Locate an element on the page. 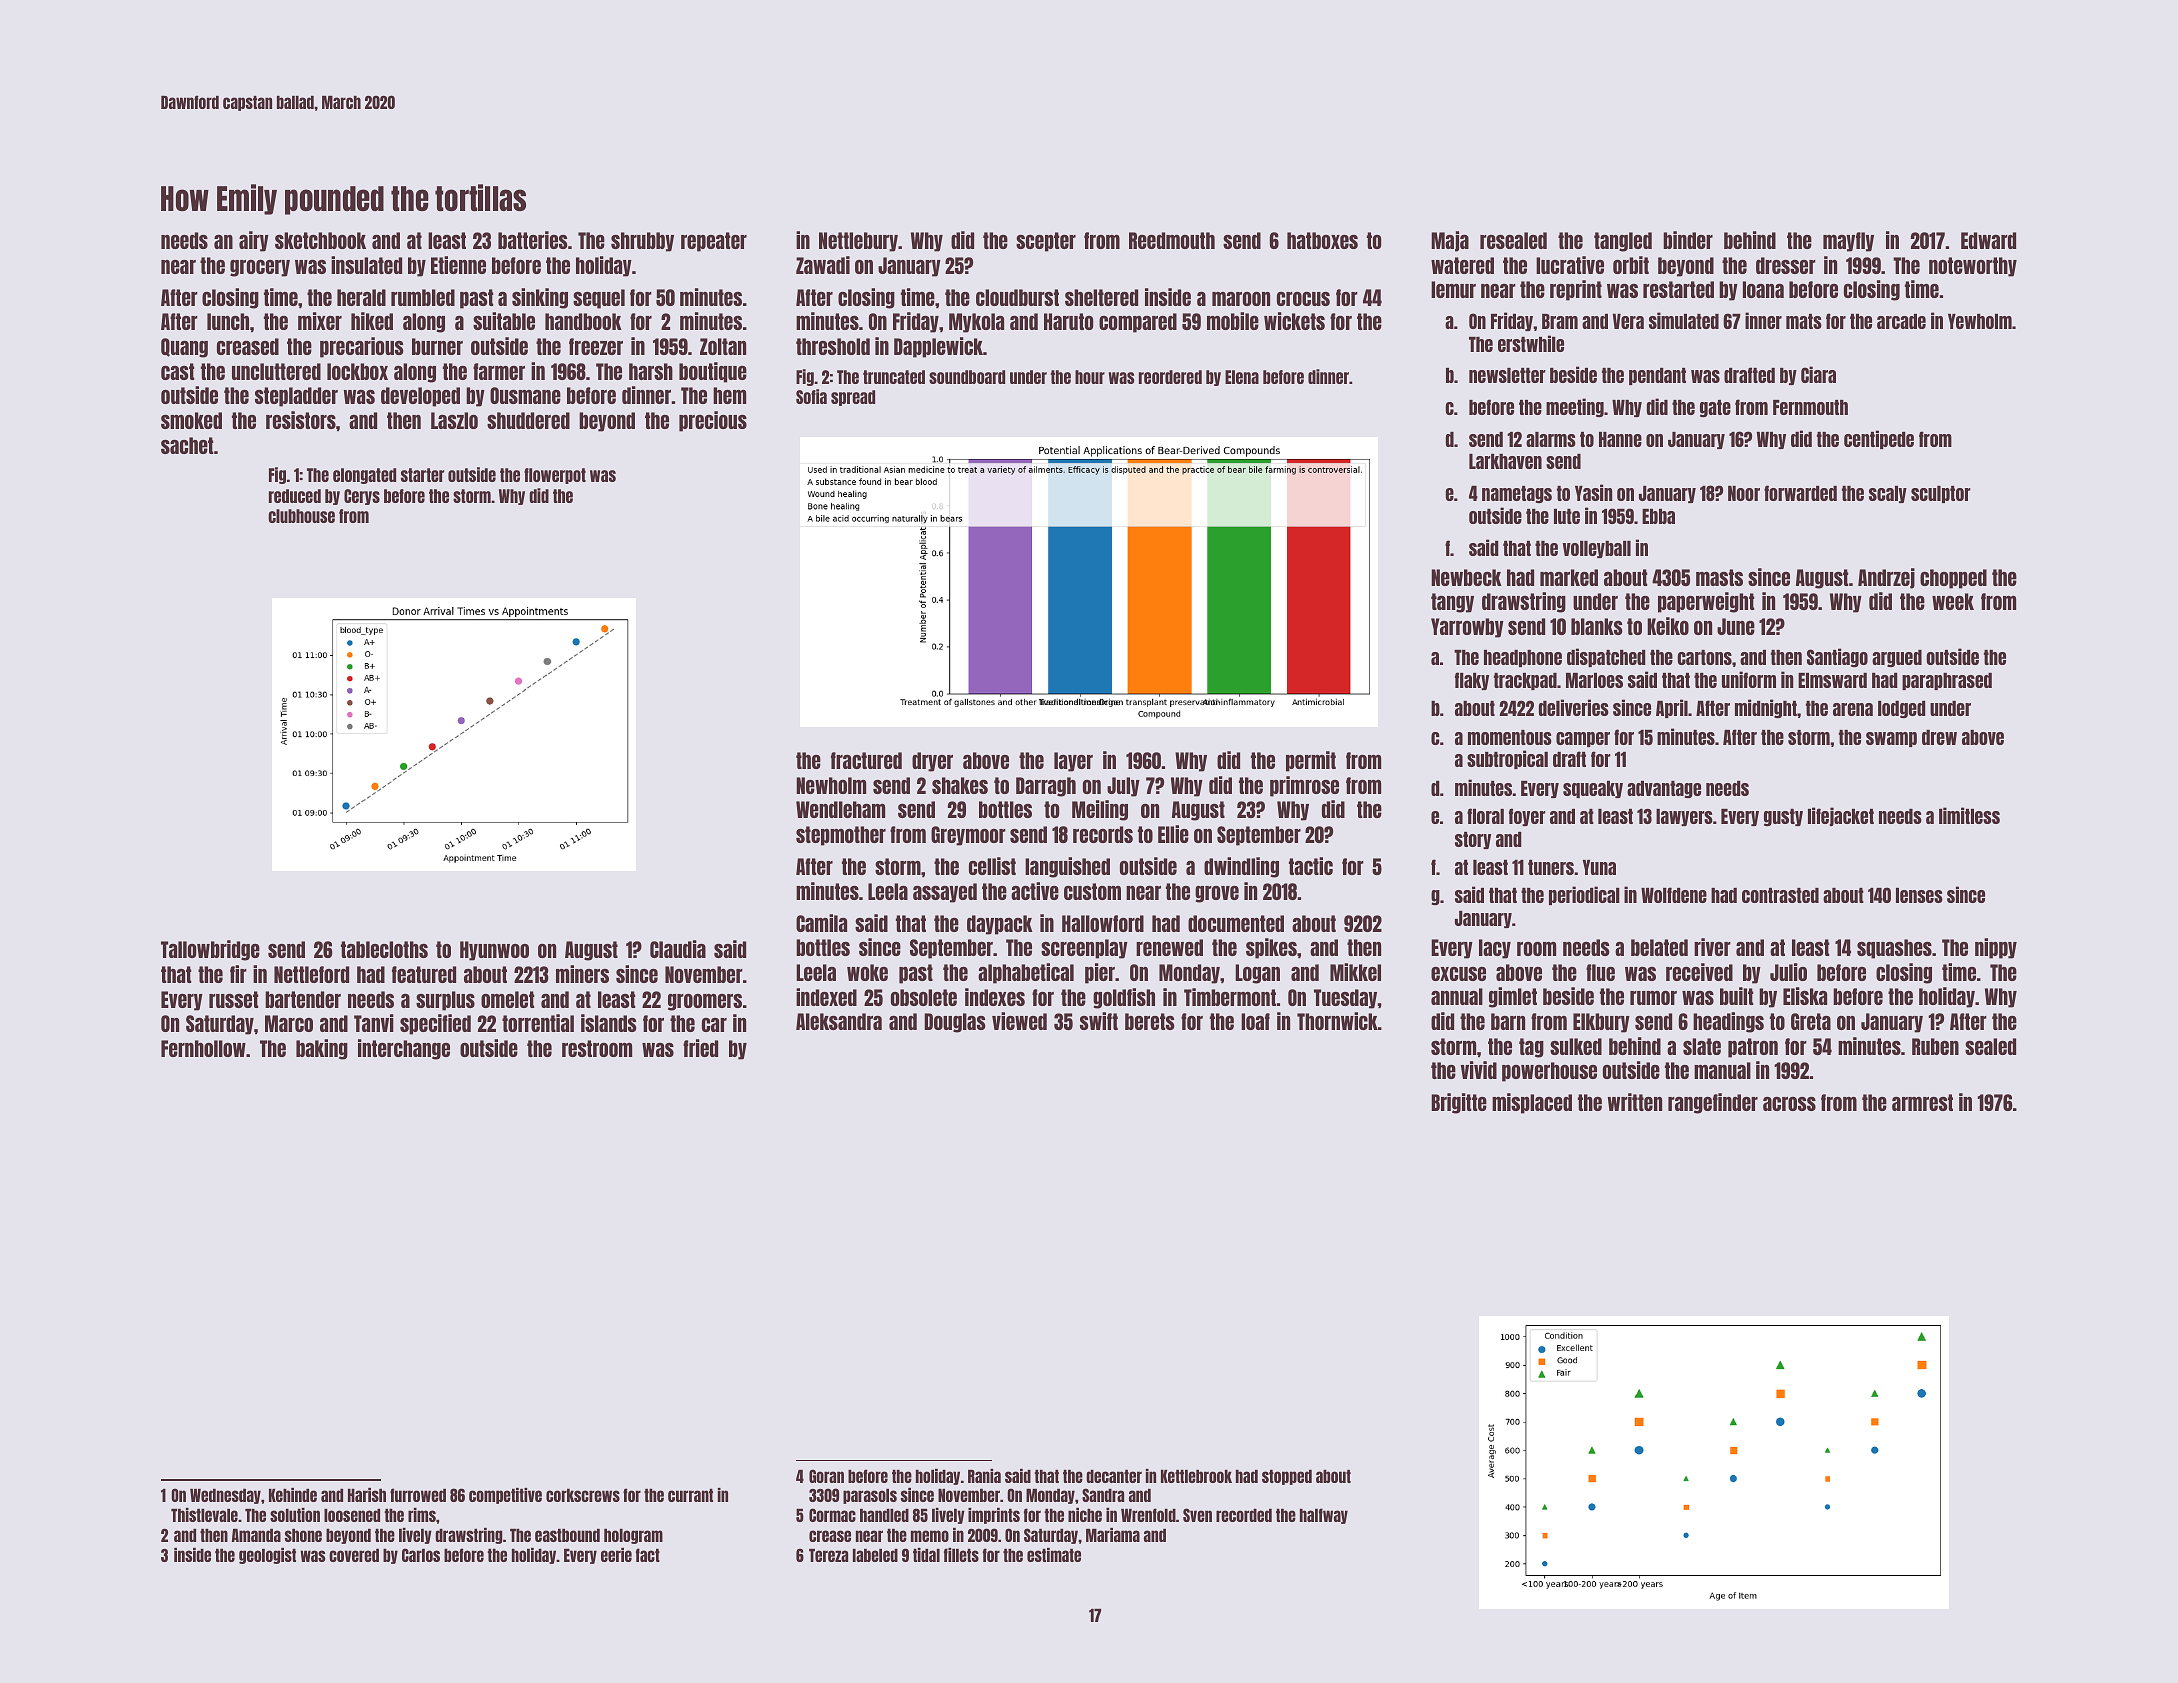 Image resolution: width=2178 pixels, height=1683 pixels. sheltered is located at coordinates (1101, 297).
